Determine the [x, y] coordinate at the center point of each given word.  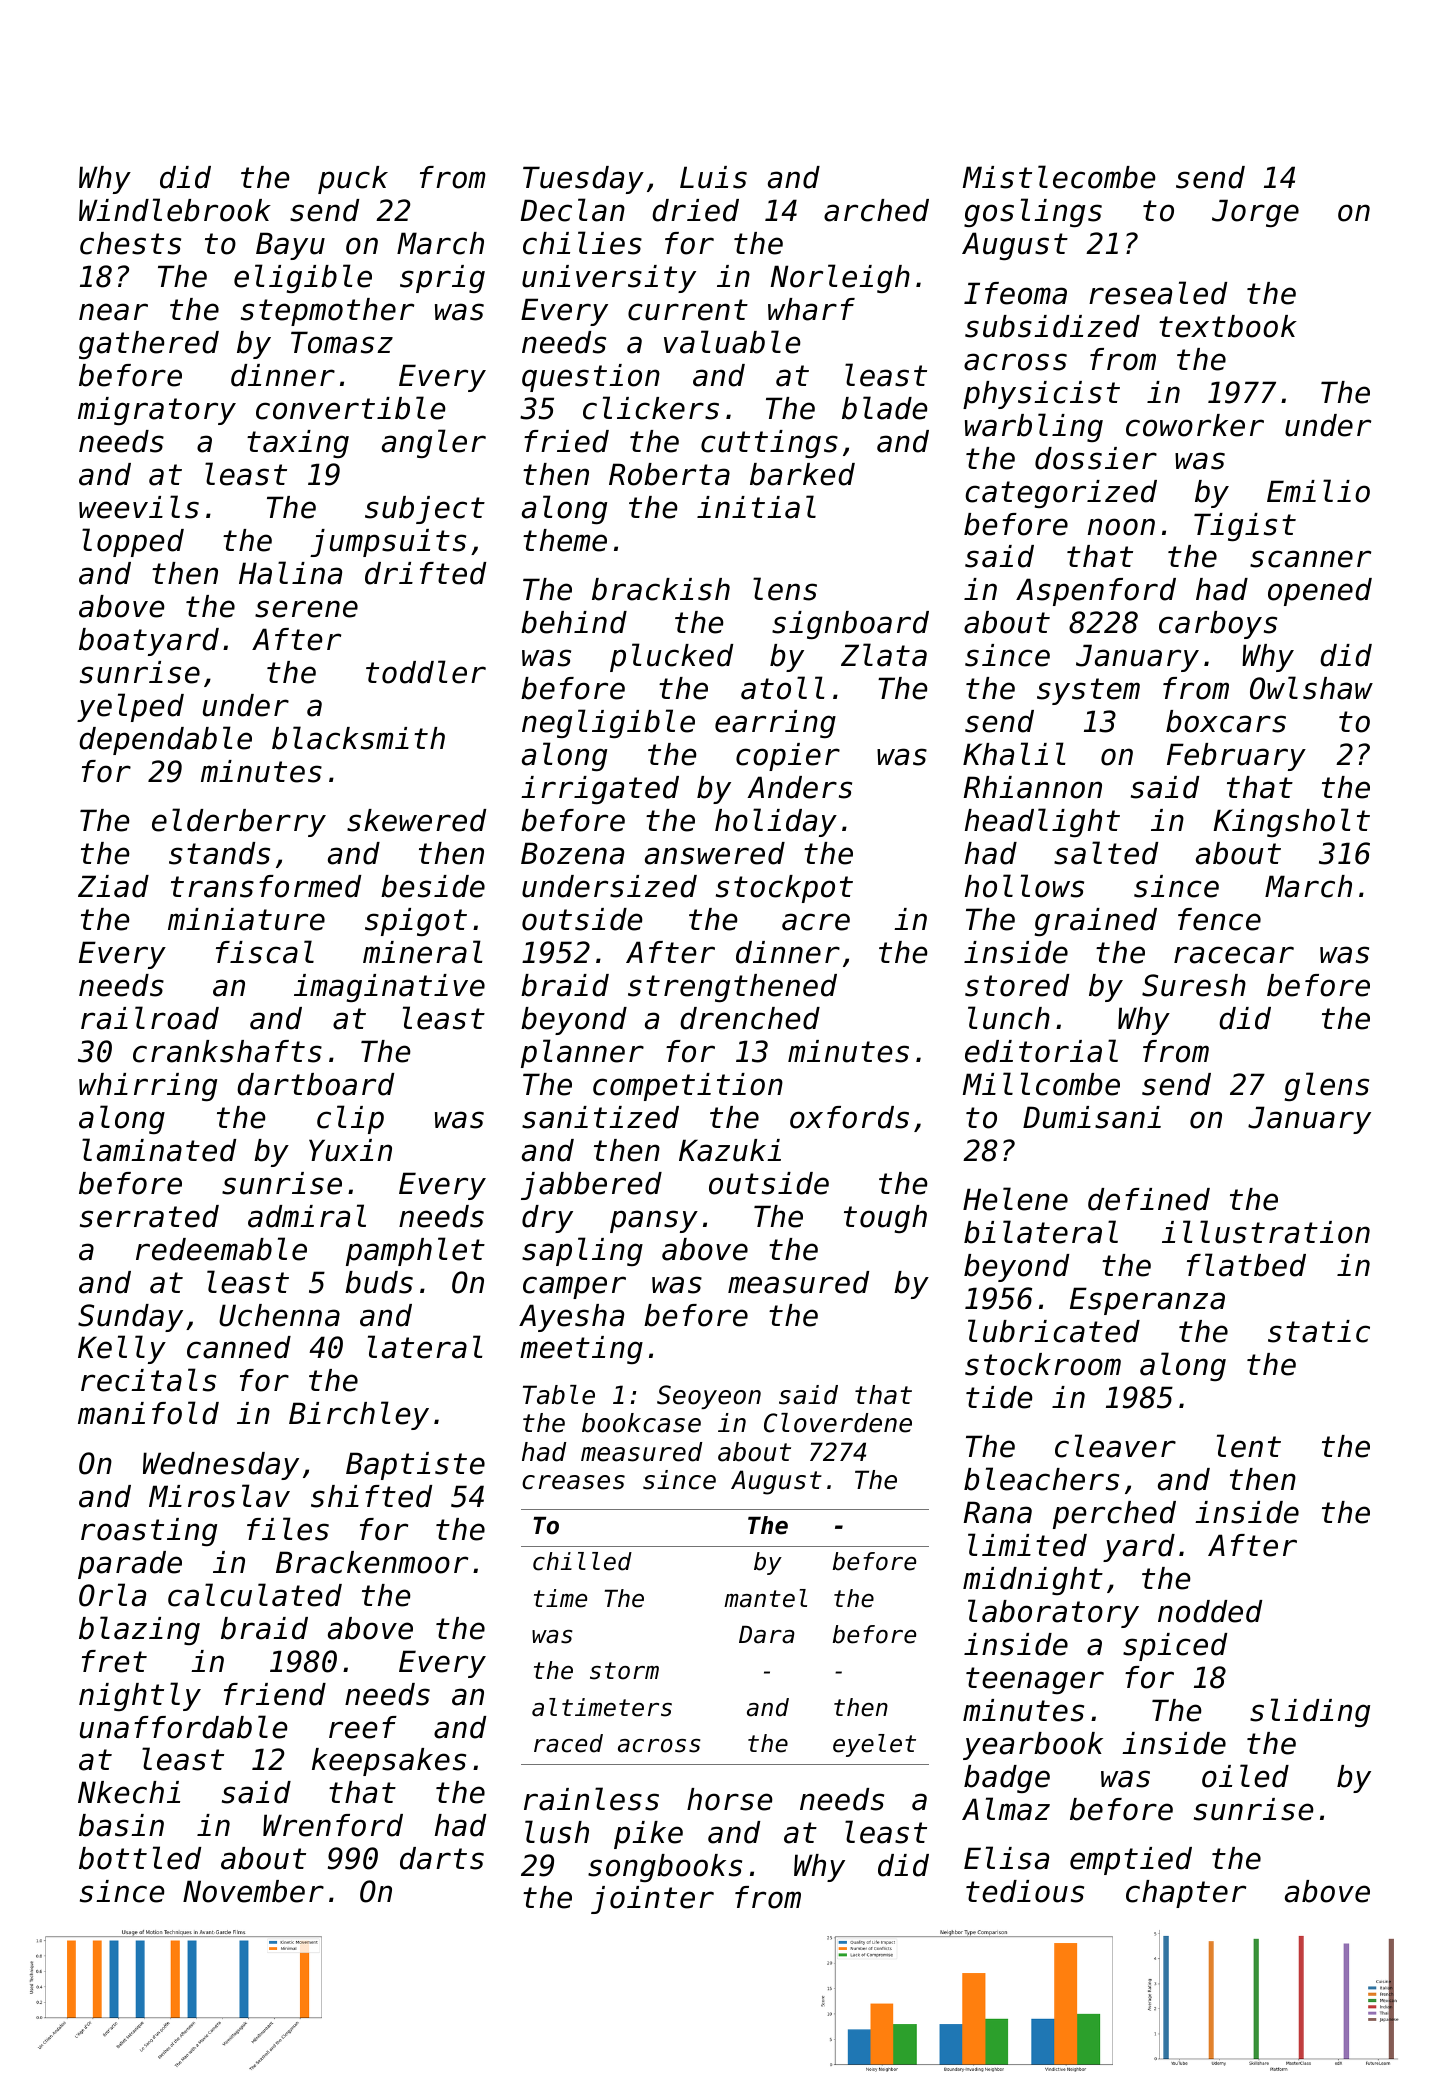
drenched [750, 1018]
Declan [572, 210]
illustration [1266, 1232]
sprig [442, 279]
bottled [140, 1858]
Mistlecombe [1059, 177]
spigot [416, 922]
